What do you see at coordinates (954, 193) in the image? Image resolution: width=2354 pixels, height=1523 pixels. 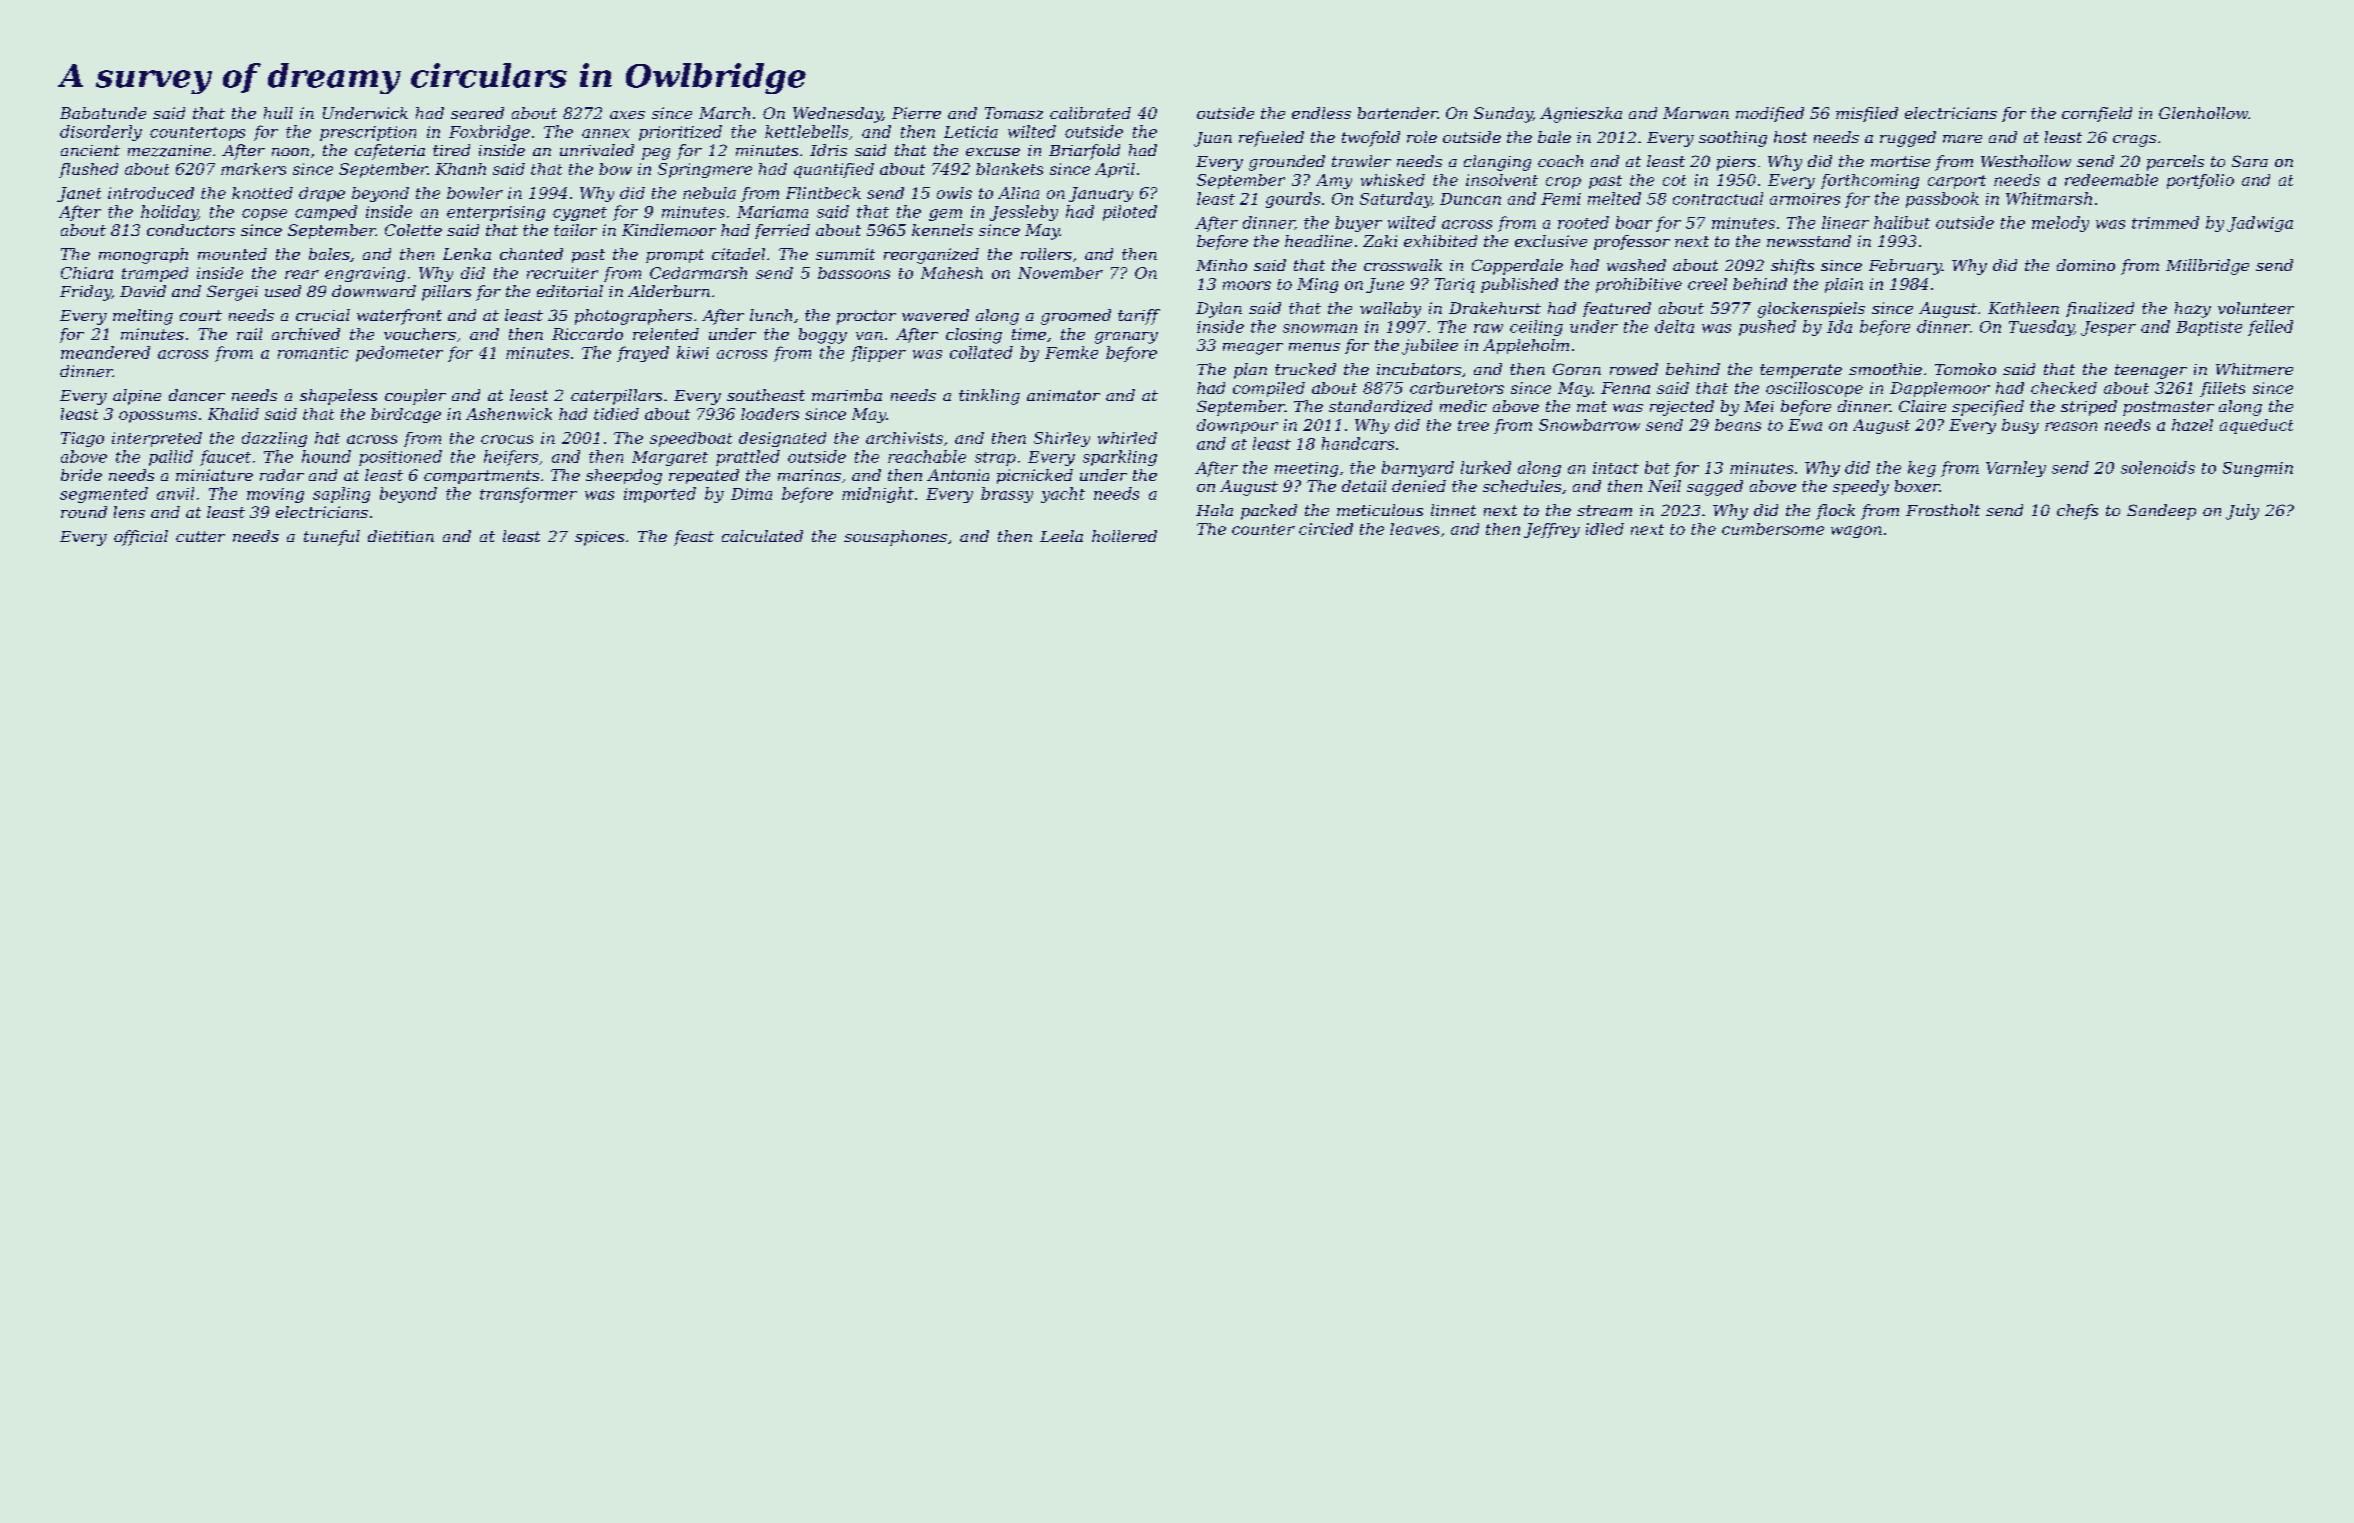 I see `owls` at bounding box center [954, 193].
